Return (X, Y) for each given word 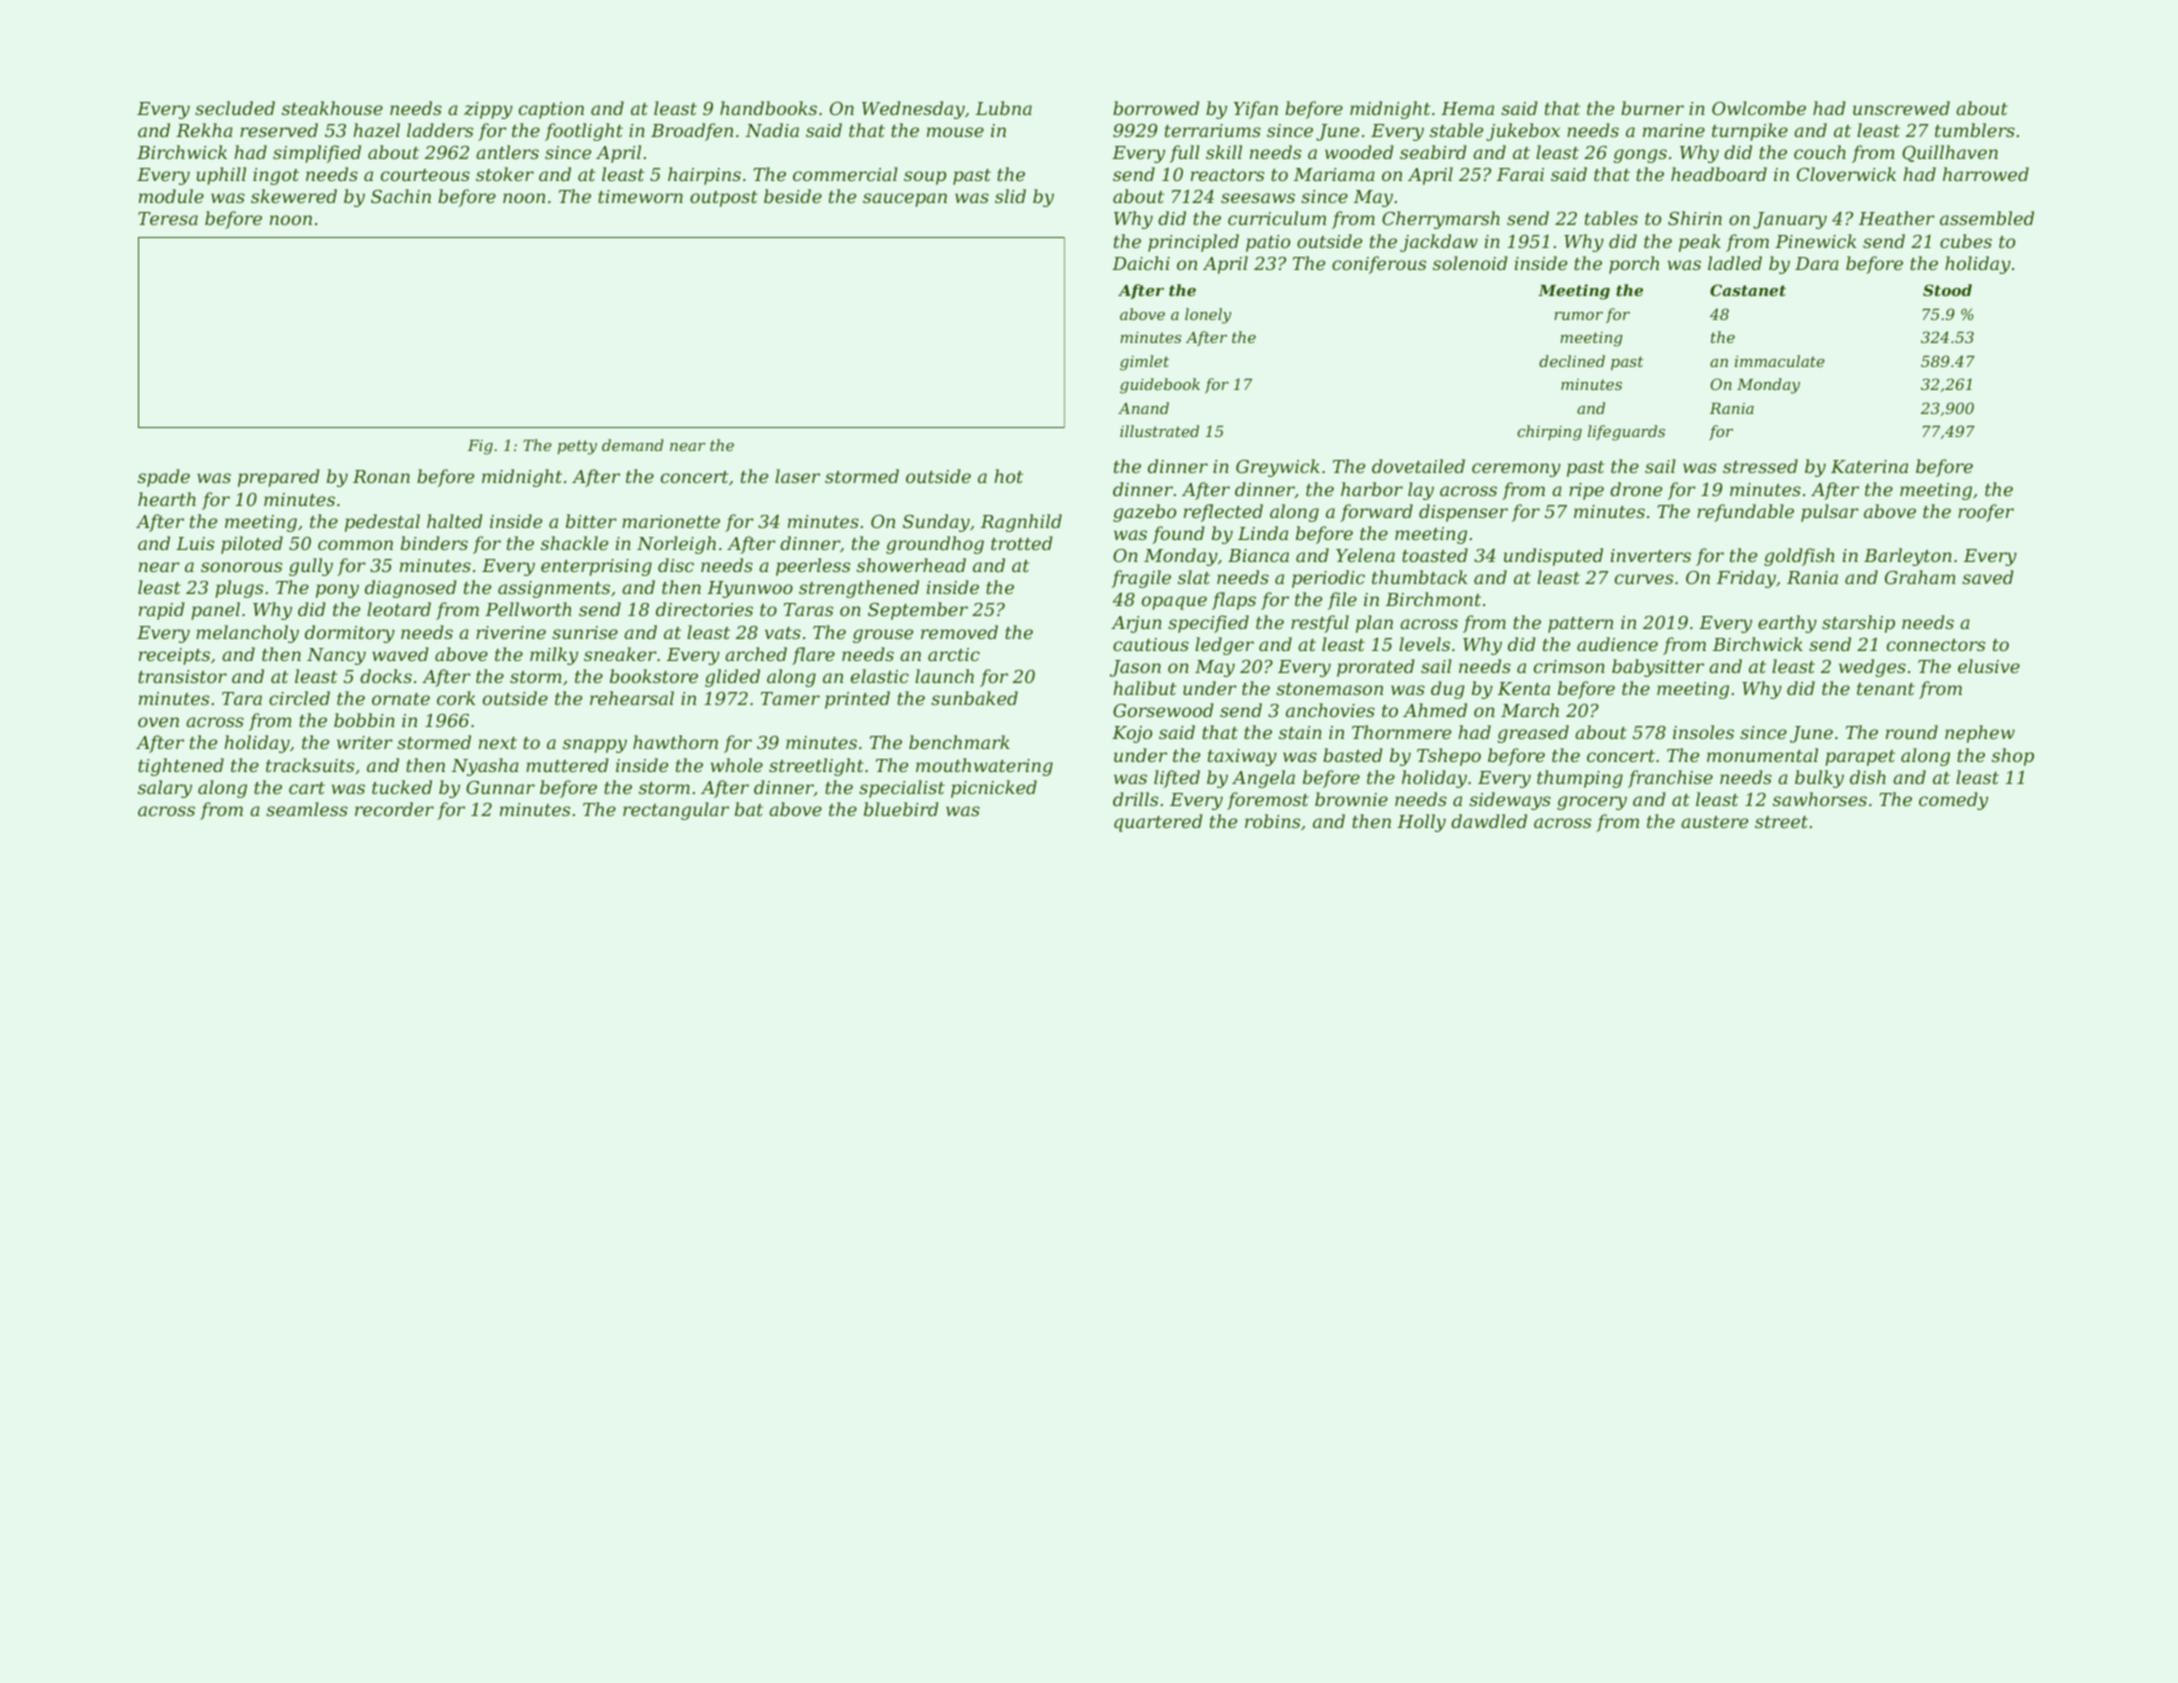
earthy (1787, 624)
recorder (394, 809)
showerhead (911, 565)
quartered (1158, 823)
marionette (671, 521)
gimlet (1144, 363)
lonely (1208, 316)
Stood (1947, 290)
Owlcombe (1759, 108)
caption (551, 110)
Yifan (1256, 110)
